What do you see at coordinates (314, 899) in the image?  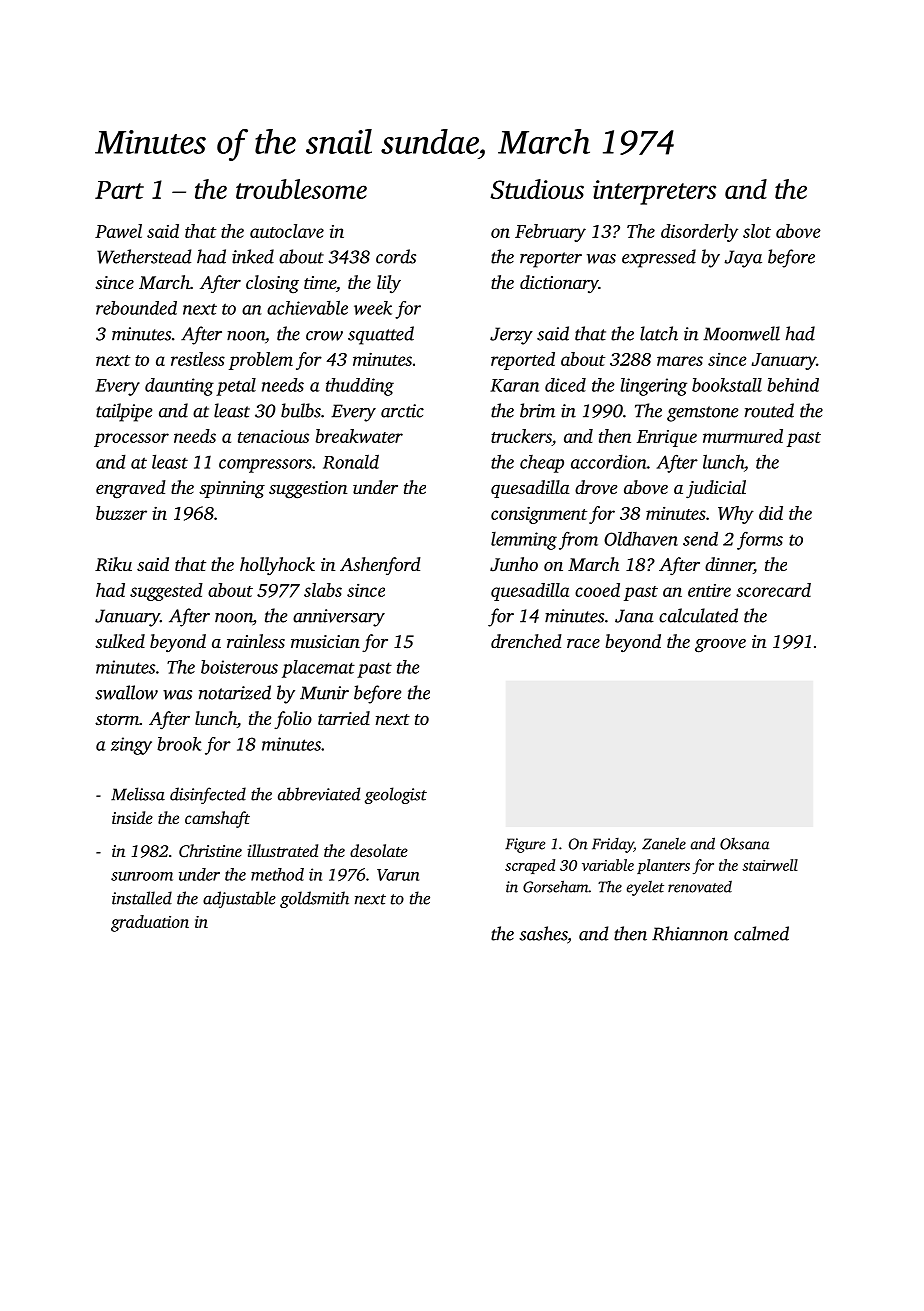 I see `goldsmith` at bounding box center [314, 899].
